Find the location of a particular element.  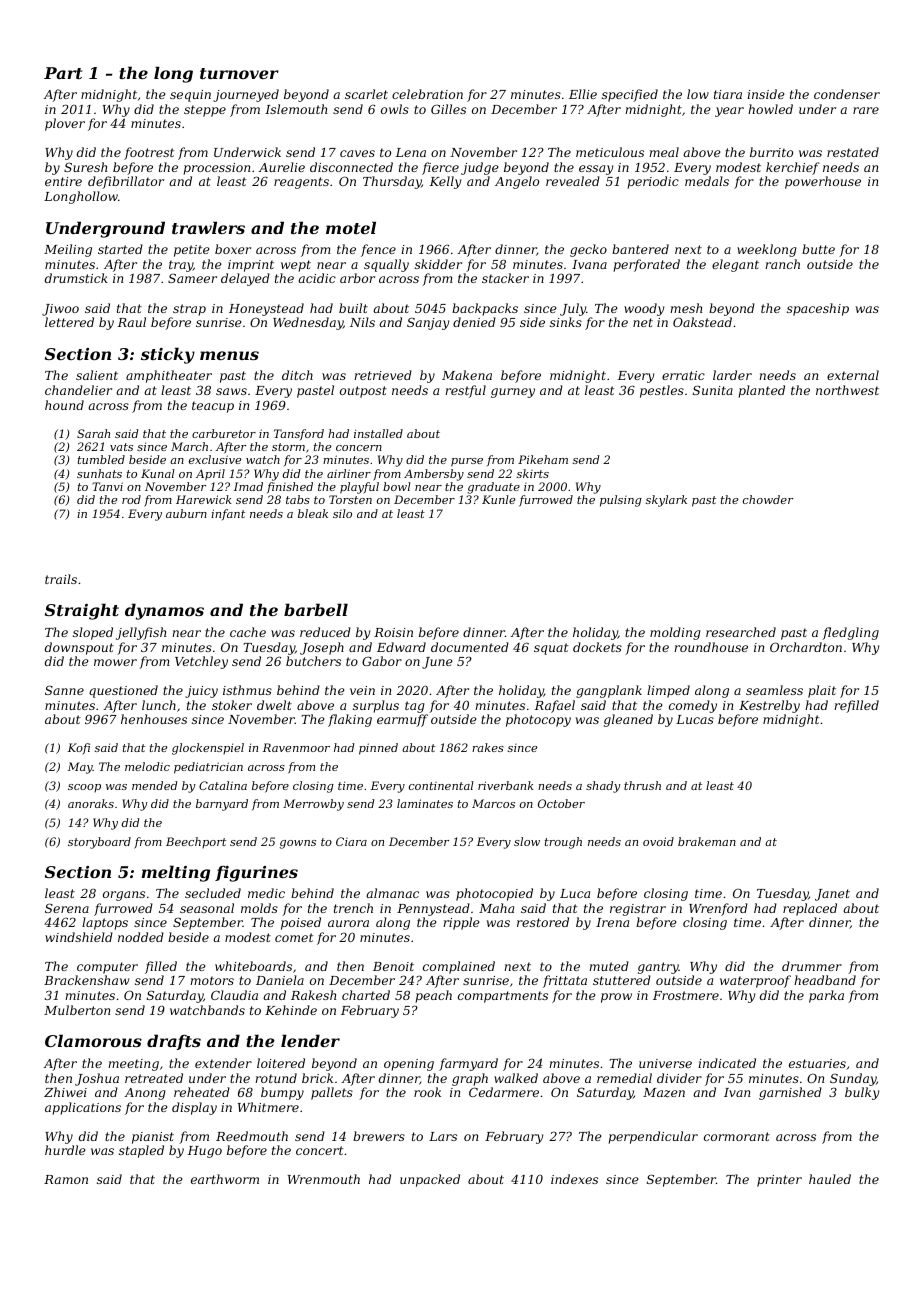

plover is located at coordinates (65, 124).
